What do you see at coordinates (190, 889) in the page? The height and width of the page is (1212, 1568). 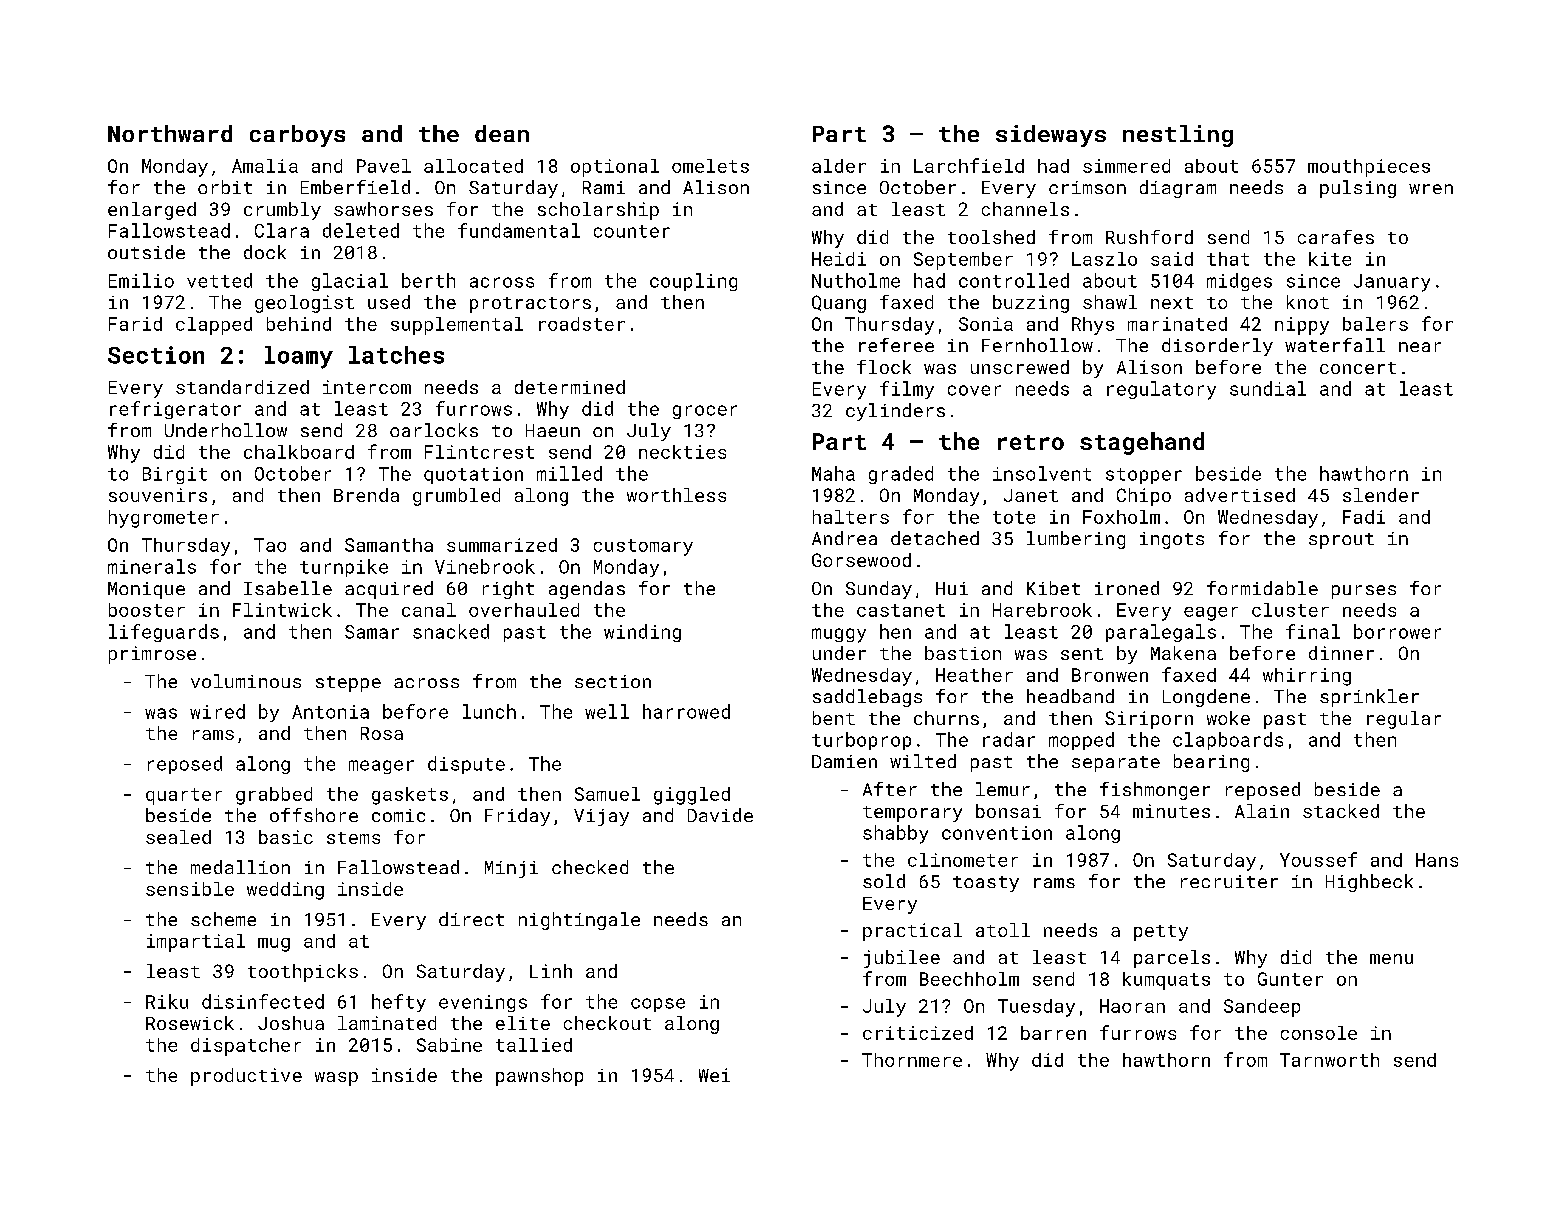 I see `sensible` at bounding box center [190, 889].
